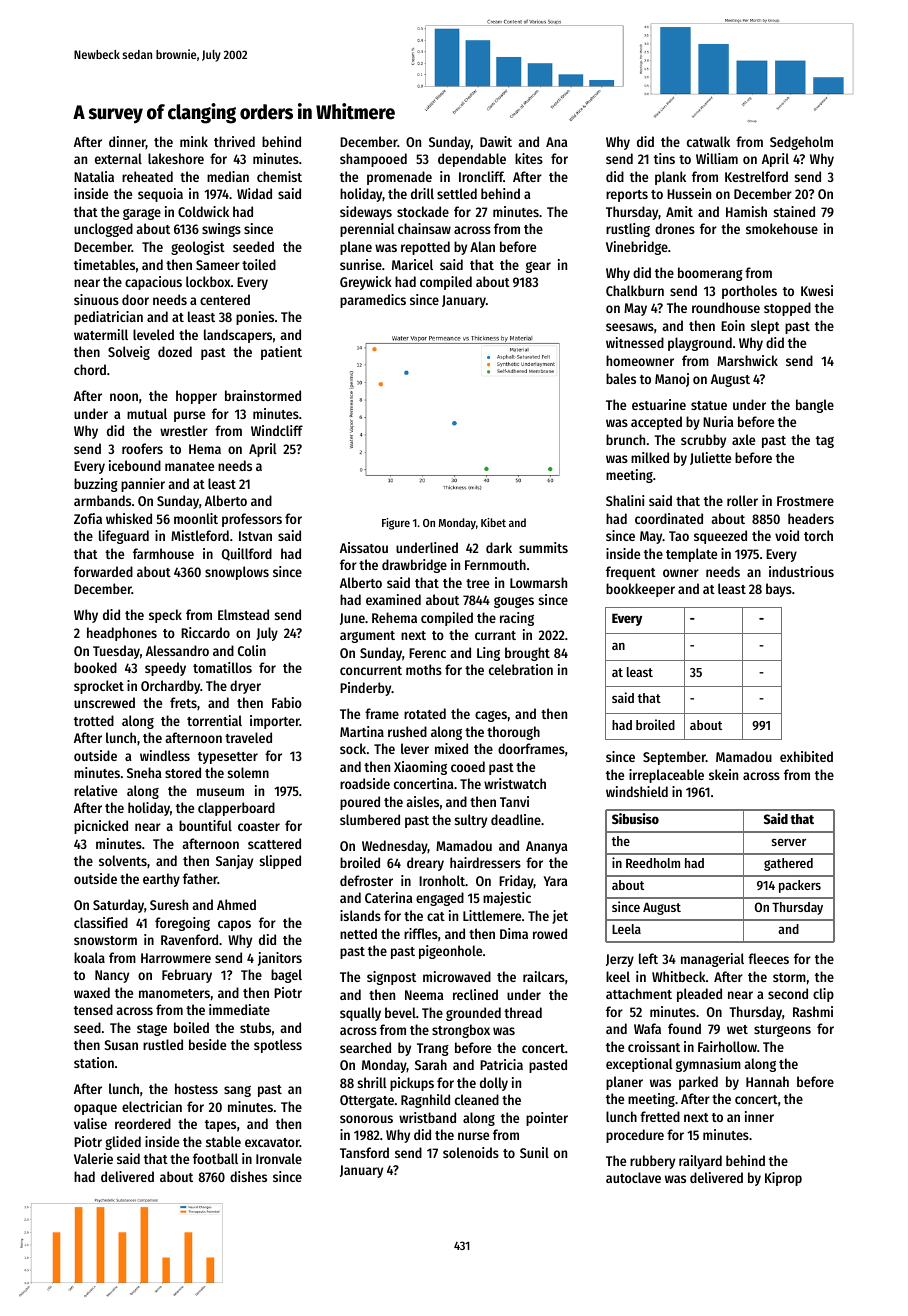 The width and height of the screenshot is (908, 1316). Describe the element at coordinates (373, 301) in the screenshot. I see `paramedics` at that location.
